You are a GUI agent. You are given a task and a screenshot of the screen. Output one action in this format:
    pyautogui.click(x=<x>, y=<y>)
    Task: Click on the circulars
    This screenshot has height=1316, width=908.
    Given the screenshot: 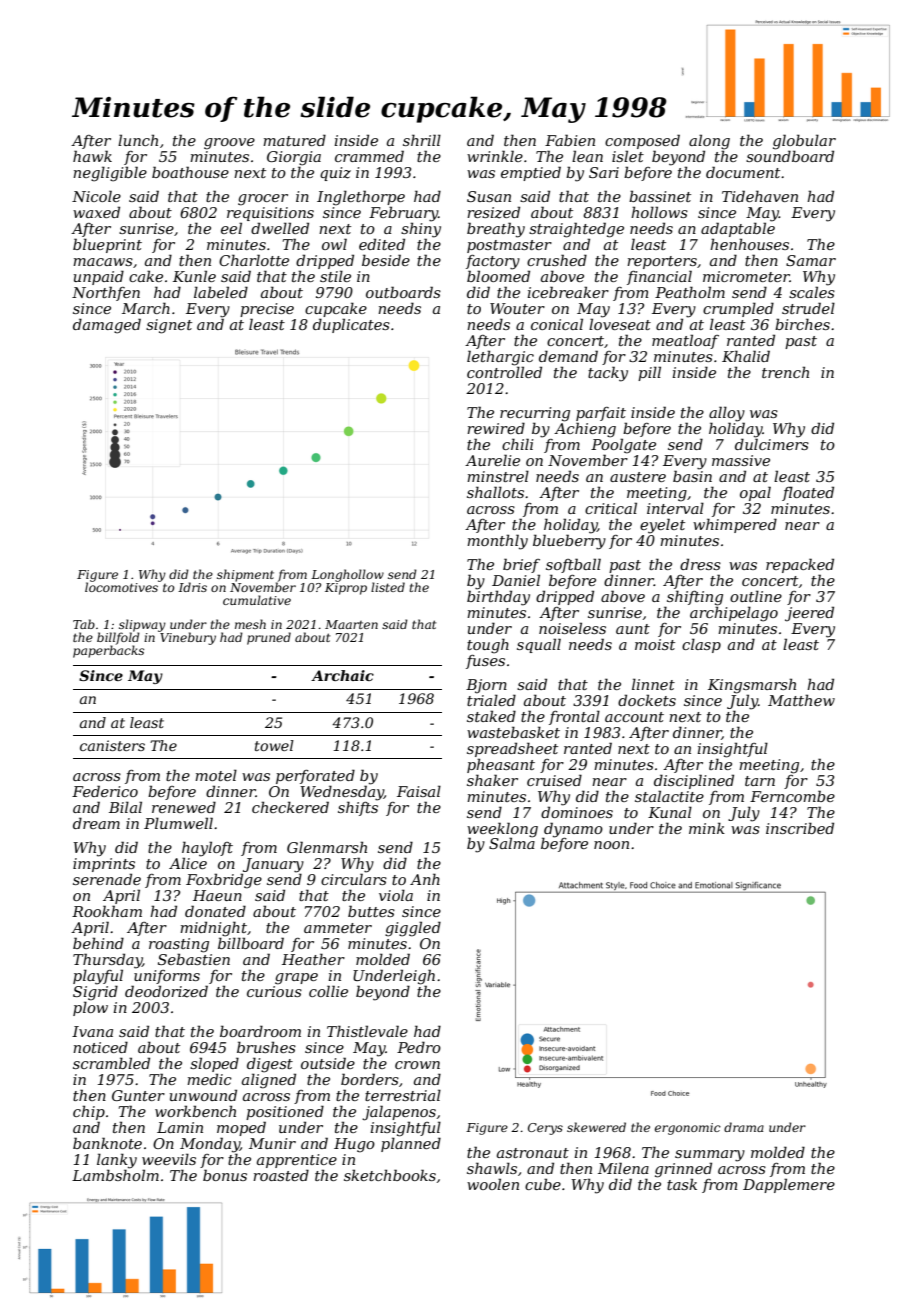 What is the action you would take?
    pyautogui.click(x=354, y=879)
